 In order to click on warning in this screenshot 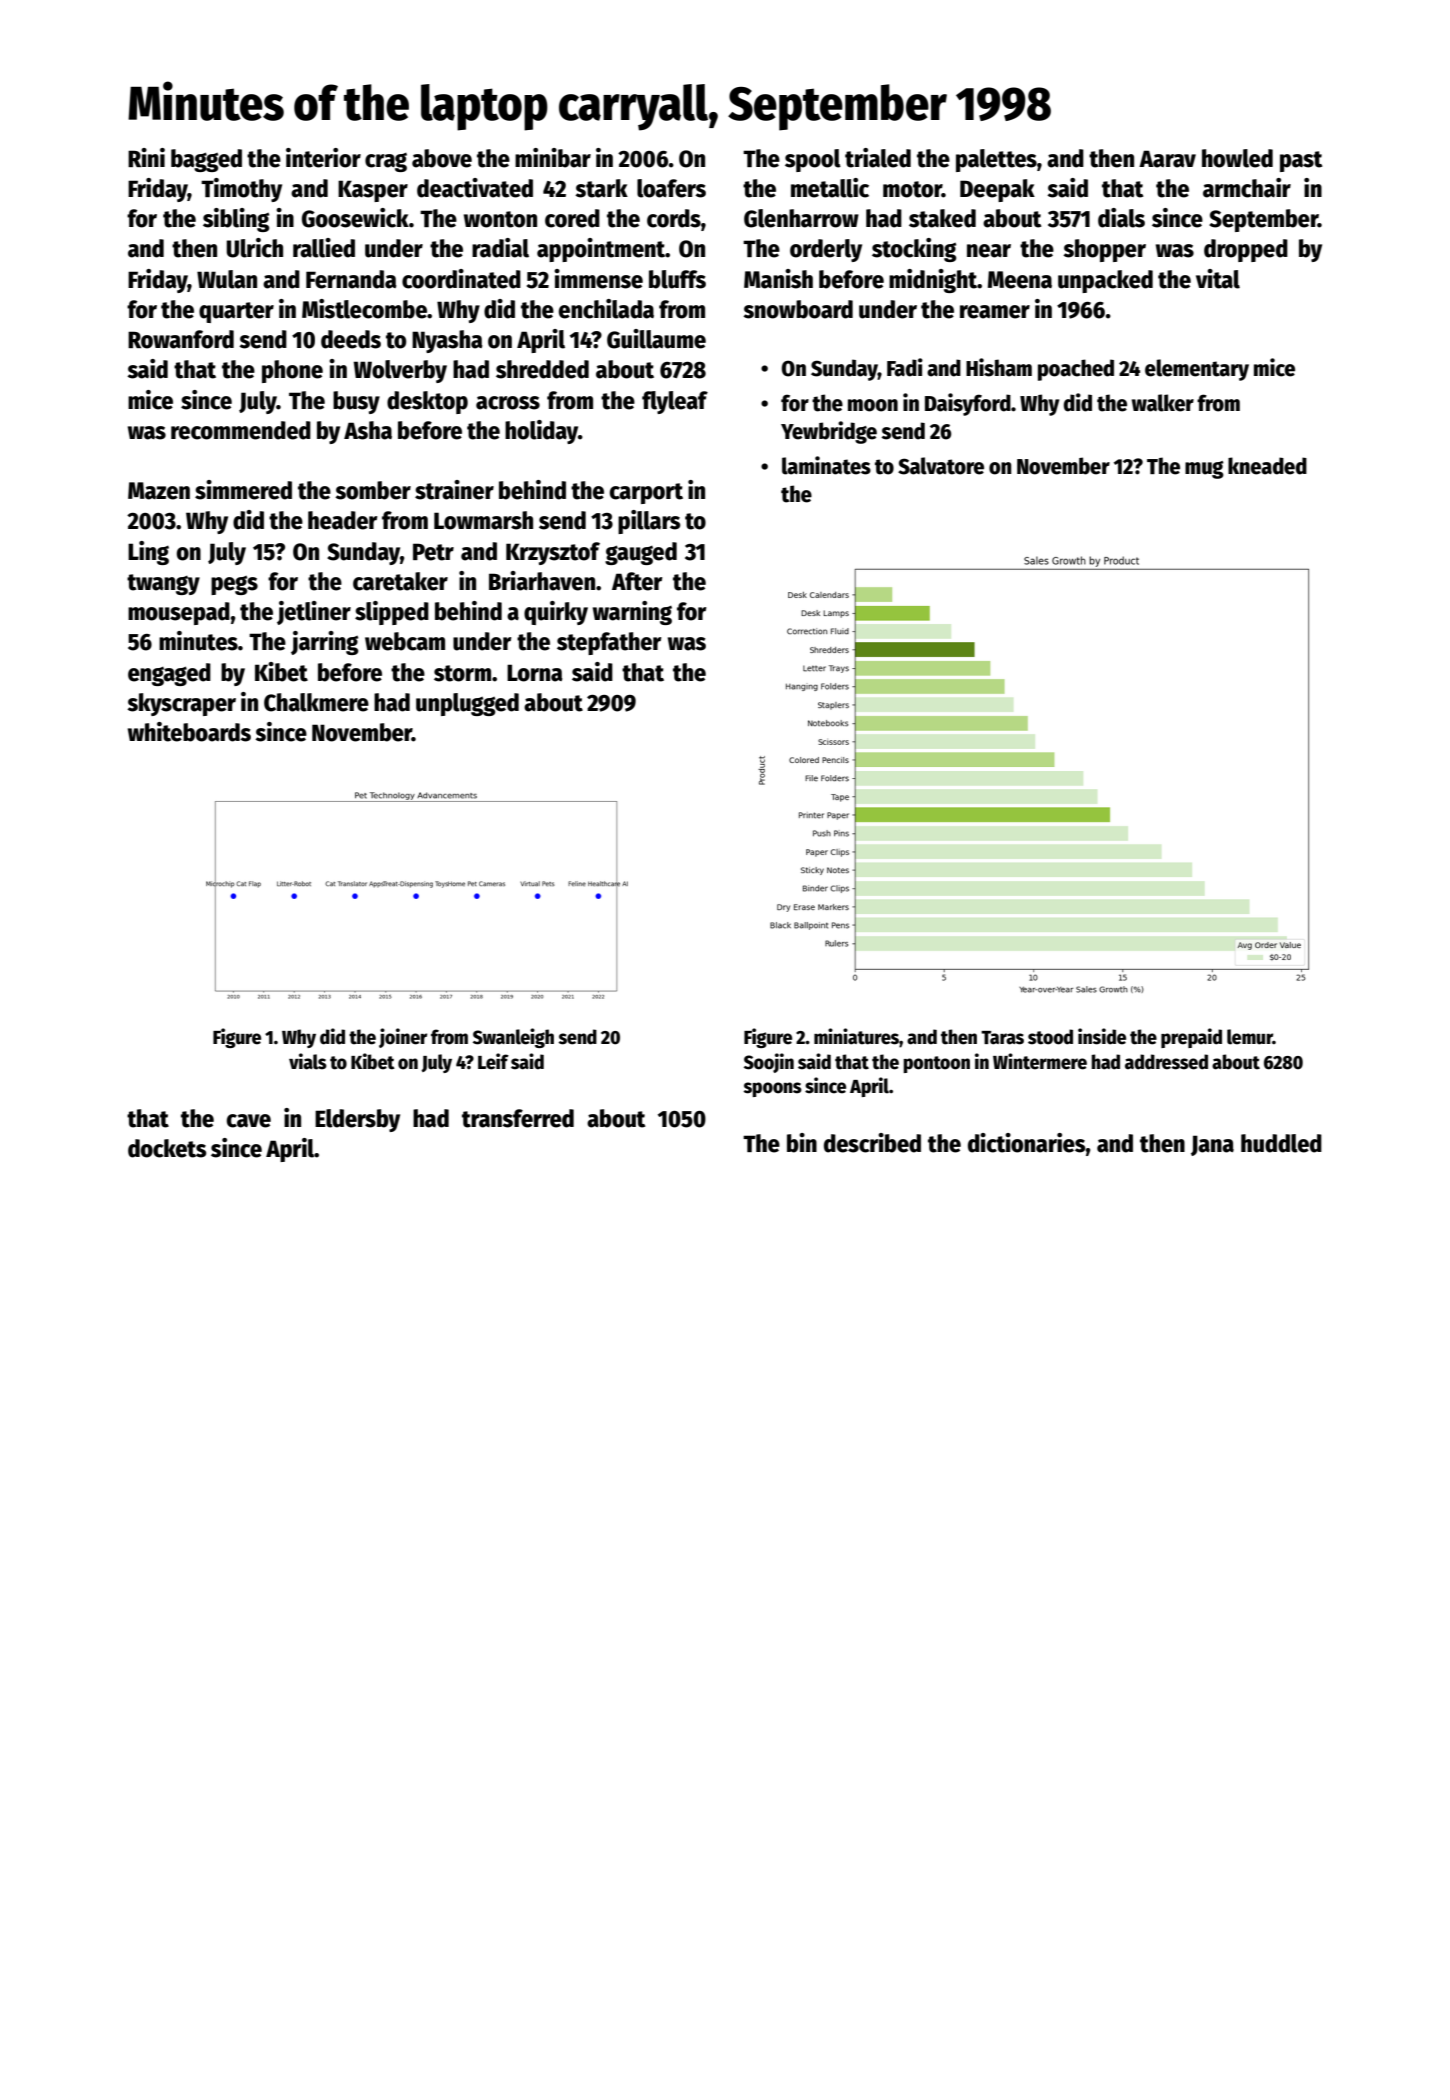, I will do `click(632, 613)`.
